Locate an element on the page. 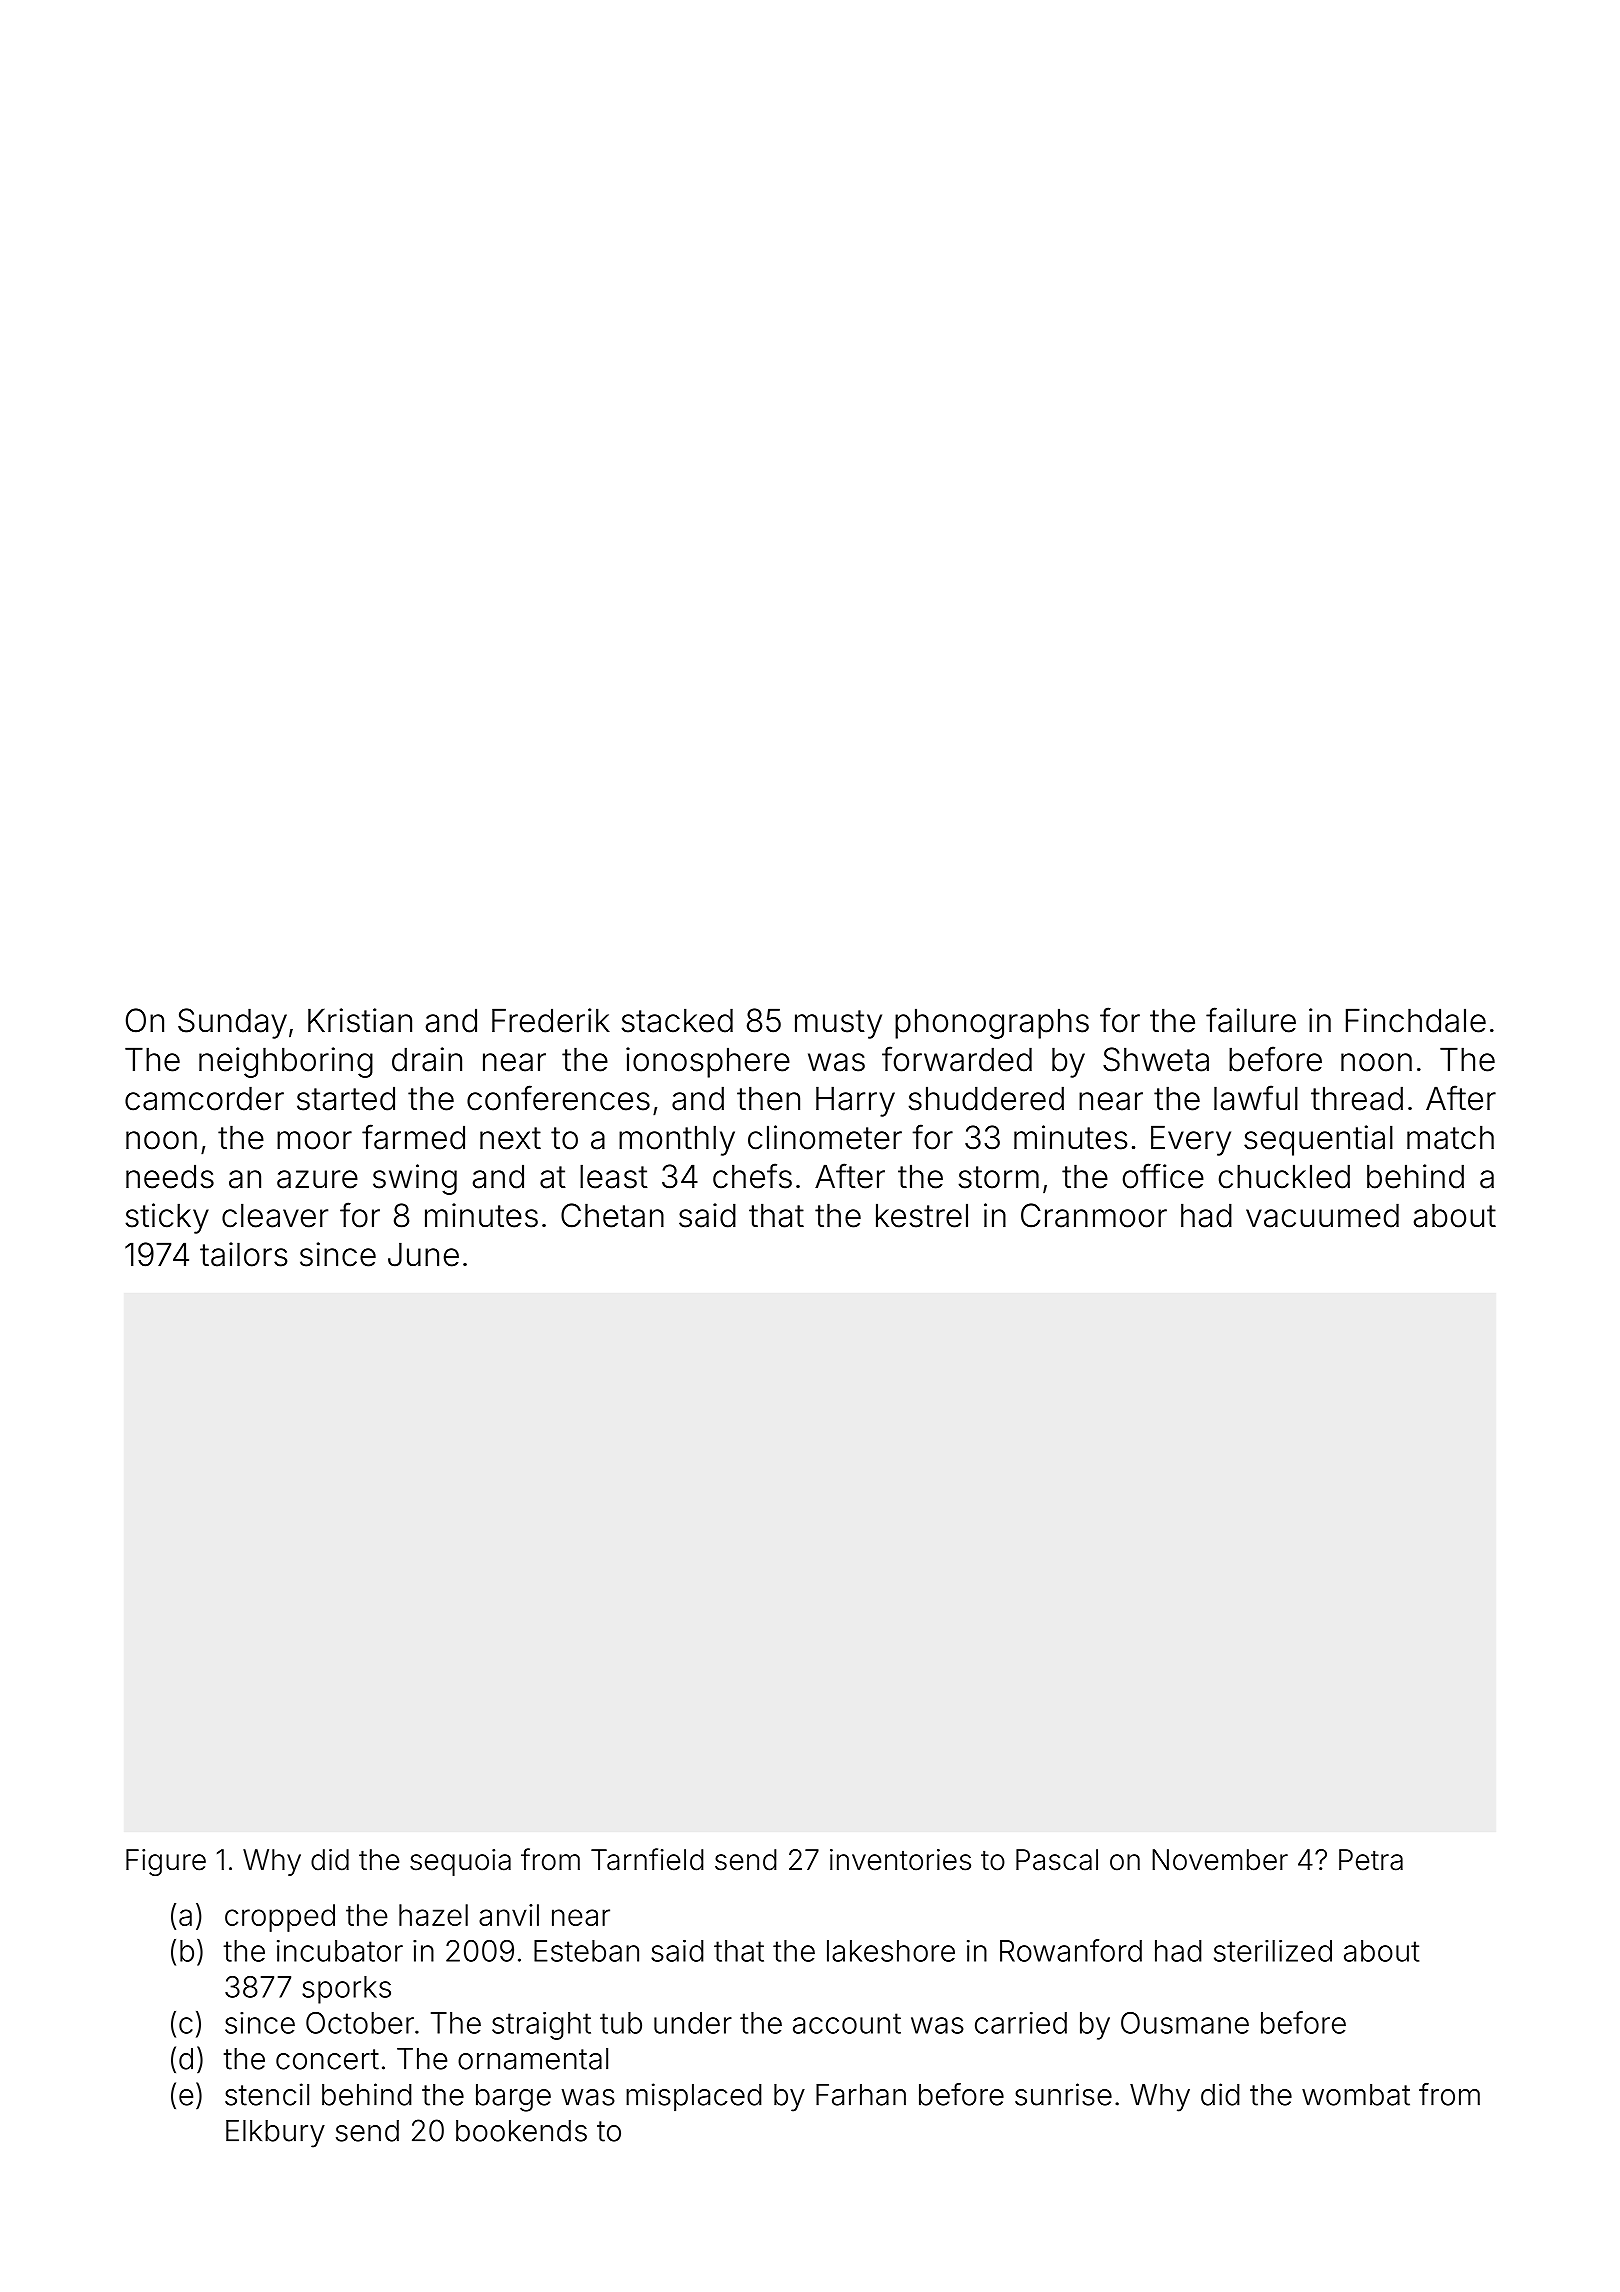 The image size is (1620, 2292). wombat is located at coordinates (1356, 2095).
